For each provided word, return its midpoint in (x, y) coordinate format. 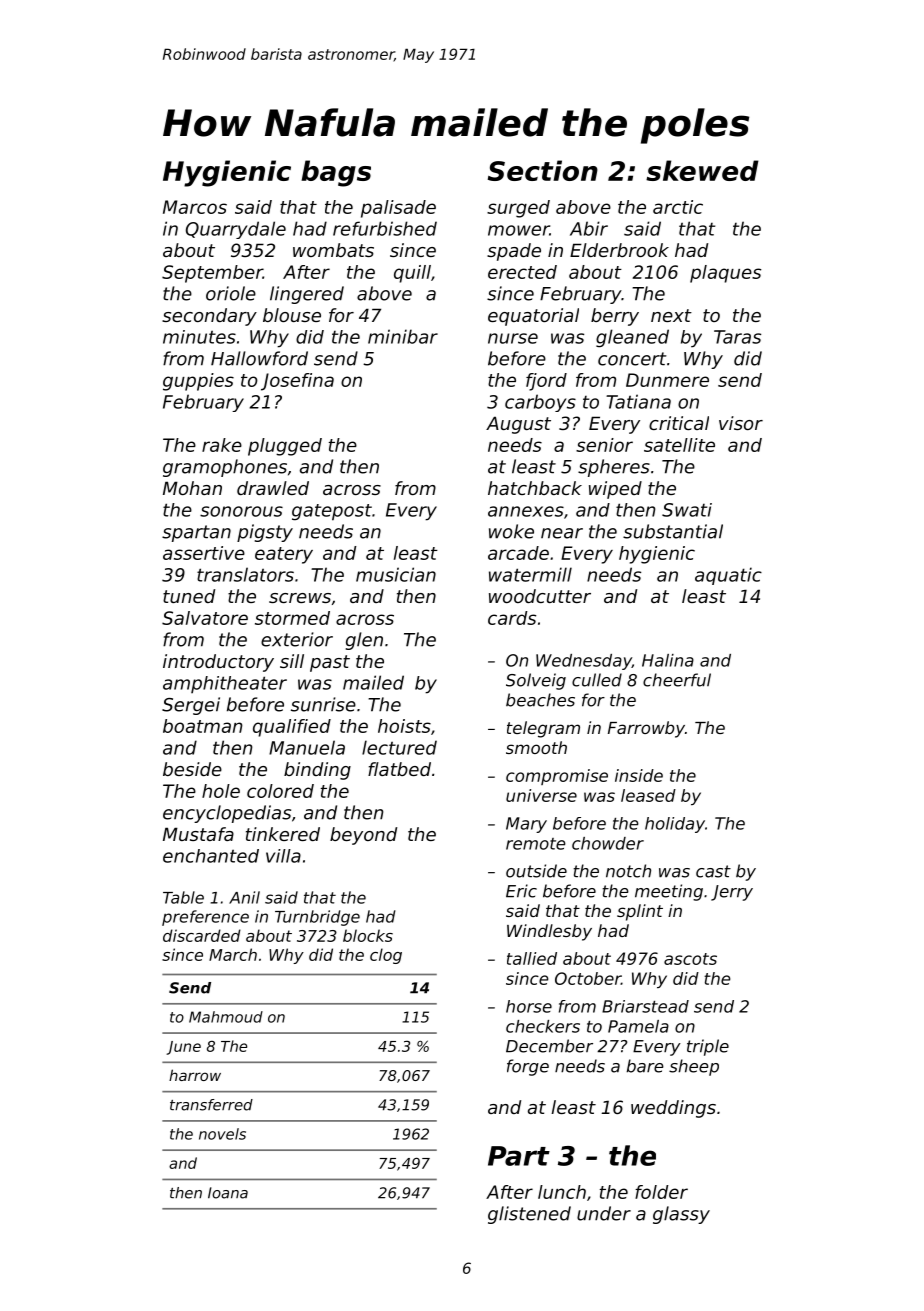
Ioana (228, 1193)
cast (713, 871)
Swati (687, 510)
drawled (273, 488)
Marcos (195, 207)
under (604, 1213)
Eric (521, 891)
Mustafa (198, 834)
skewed (702, 170)
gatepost (332, 512)
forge (528, 1067)
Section (543, 170)
